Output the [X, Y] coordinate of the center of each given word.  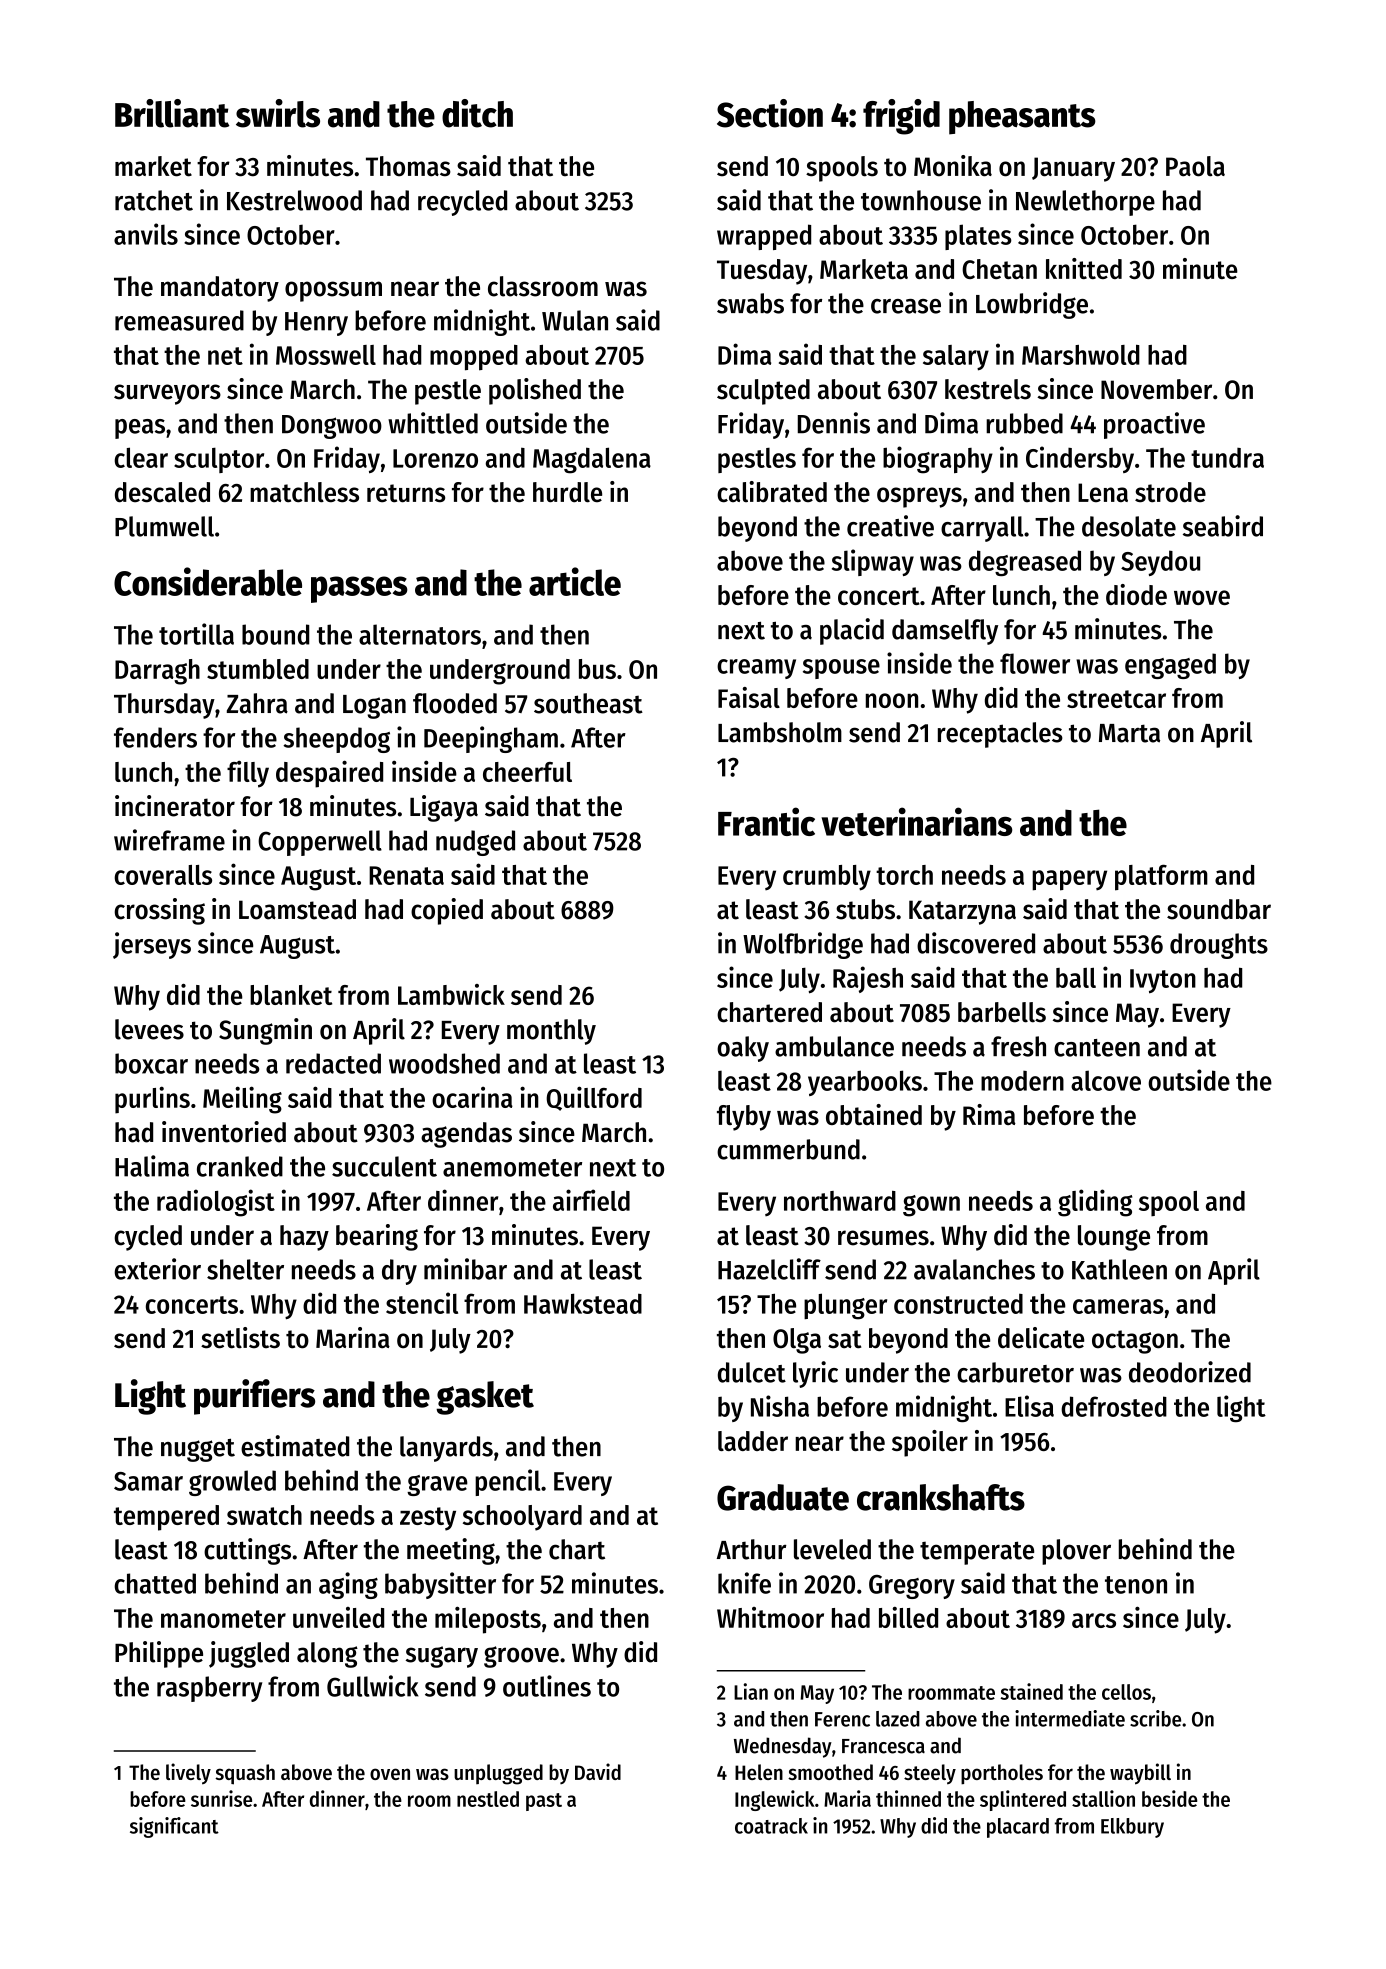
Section [770, 113]
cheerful [527, 772]
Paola [1195, 166]
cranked [240, 1166]
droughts [1219, 946]
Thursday [164, 706]
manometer [223, 1619]
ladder [753, 1441]
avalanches [974, 1269]
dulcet [752, 1372]
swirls [278, 113]
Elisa [1029, 1406]
